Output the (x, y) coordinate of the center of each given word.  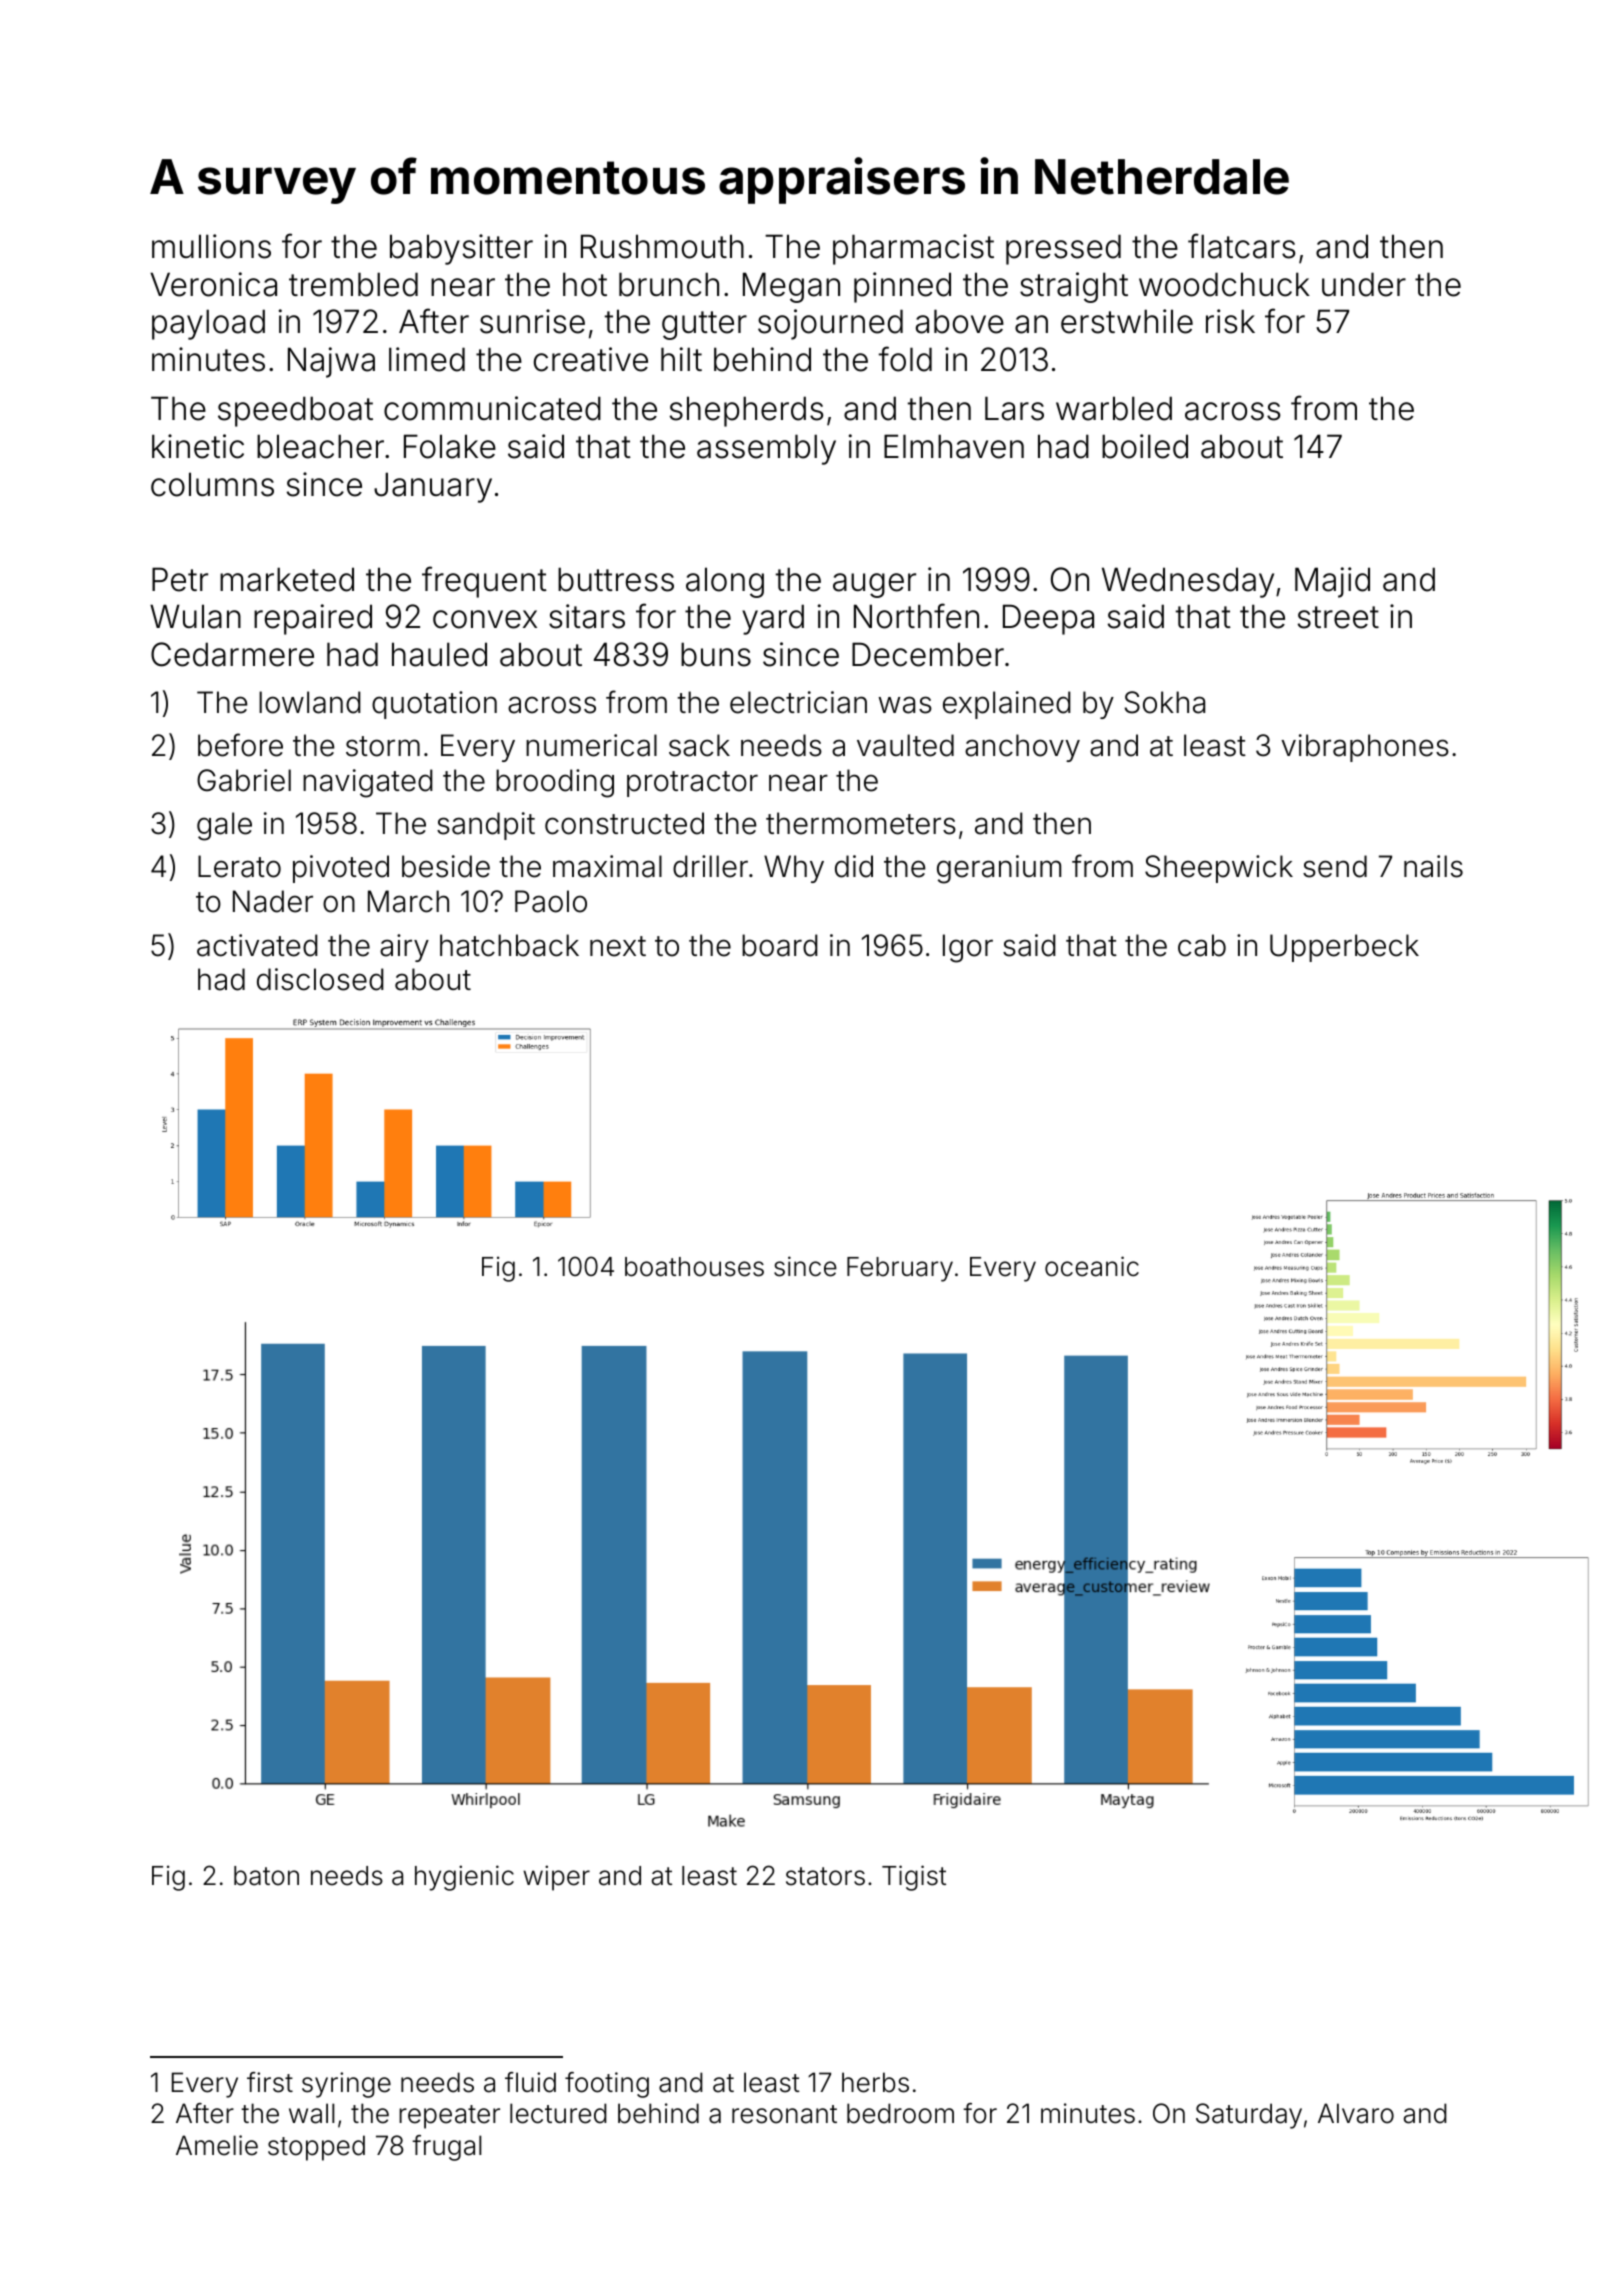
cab (1202, 945)
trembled (353, 284)
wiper (556, 1878)
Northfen (916, 616)
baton (266, 1876)
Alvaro (1356, 2113)
